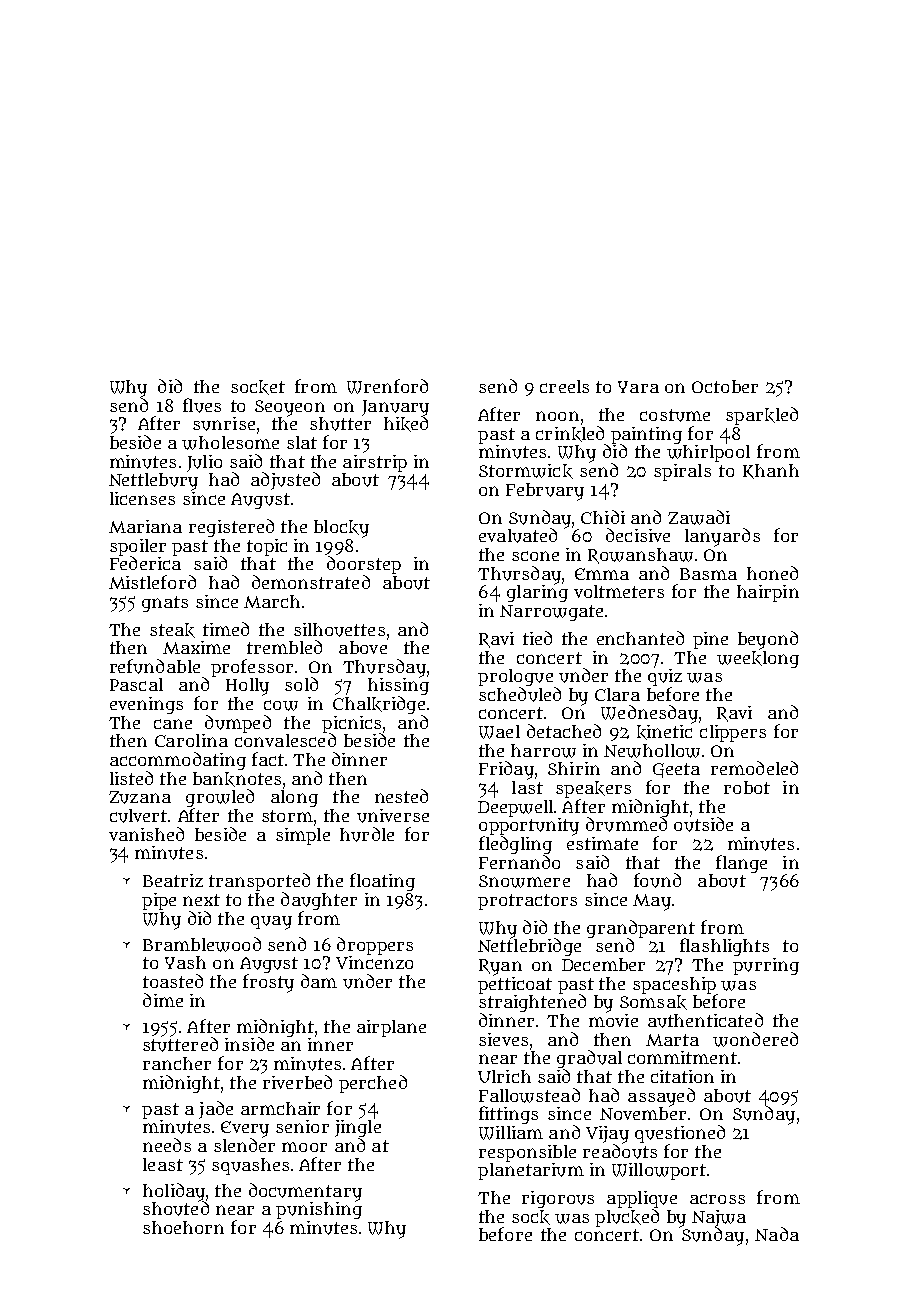 This screenshot has width=908, height=1316. What do you see at coordinates (772, 573) in the screenshot?
I see `honed` at bounding box center [772, 573].
